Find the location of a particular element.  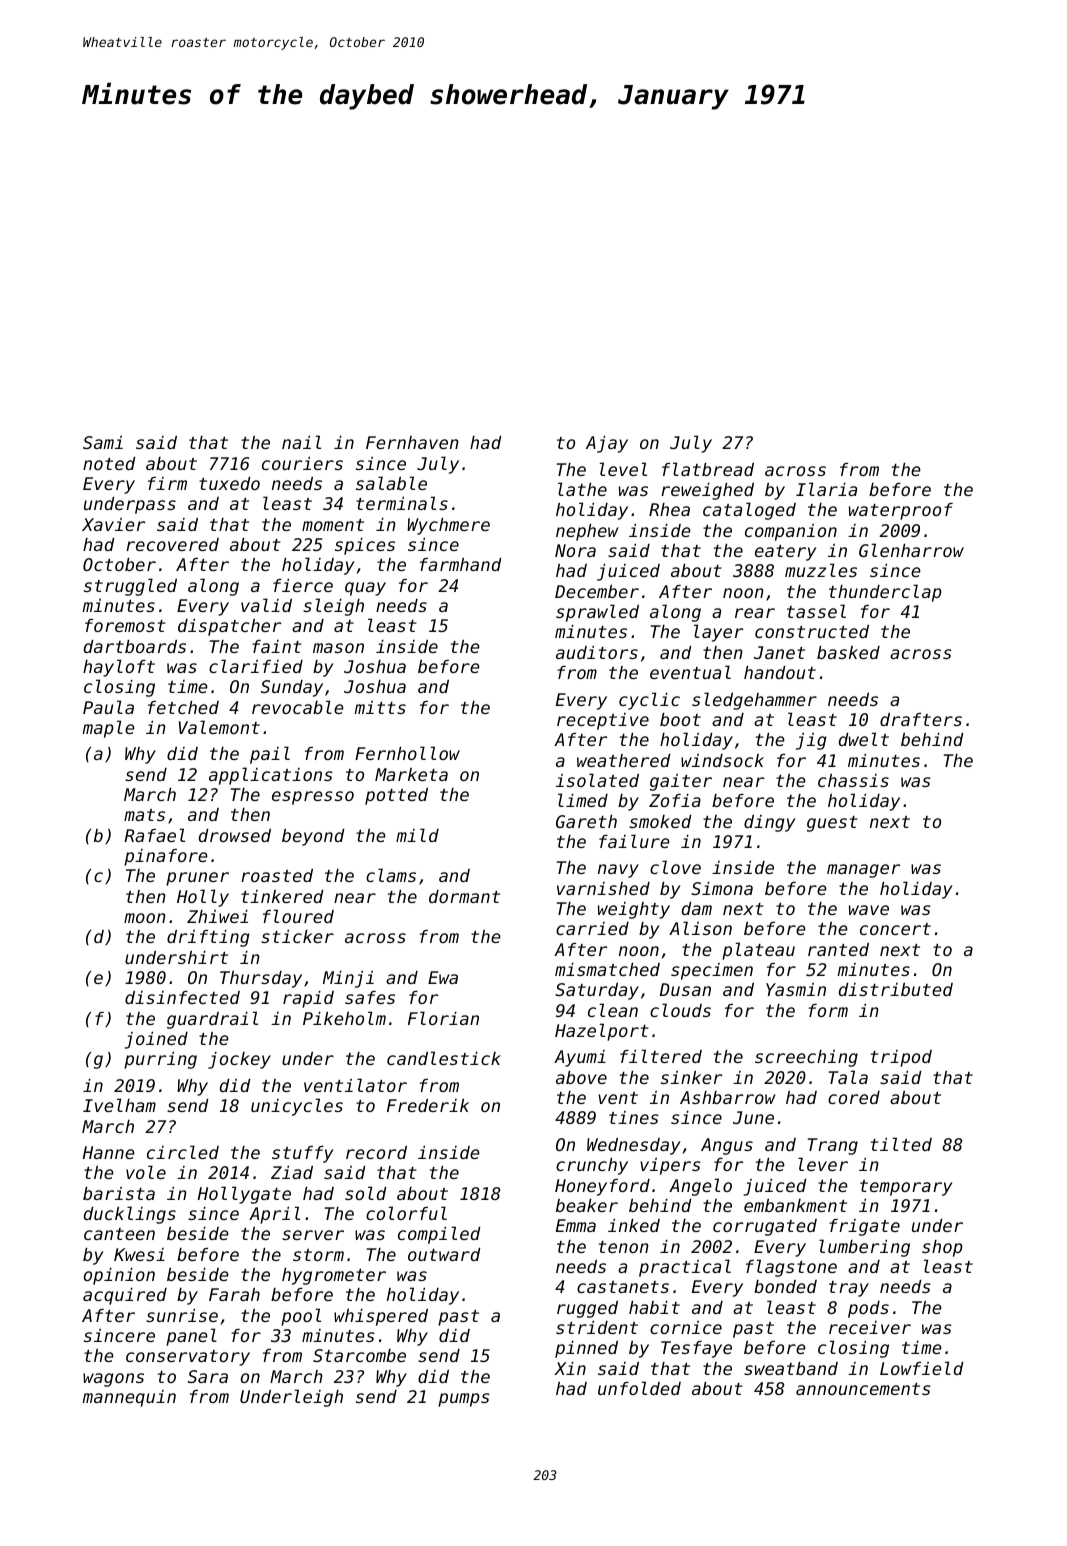

waterproof is located at coordinates (901, 511).
